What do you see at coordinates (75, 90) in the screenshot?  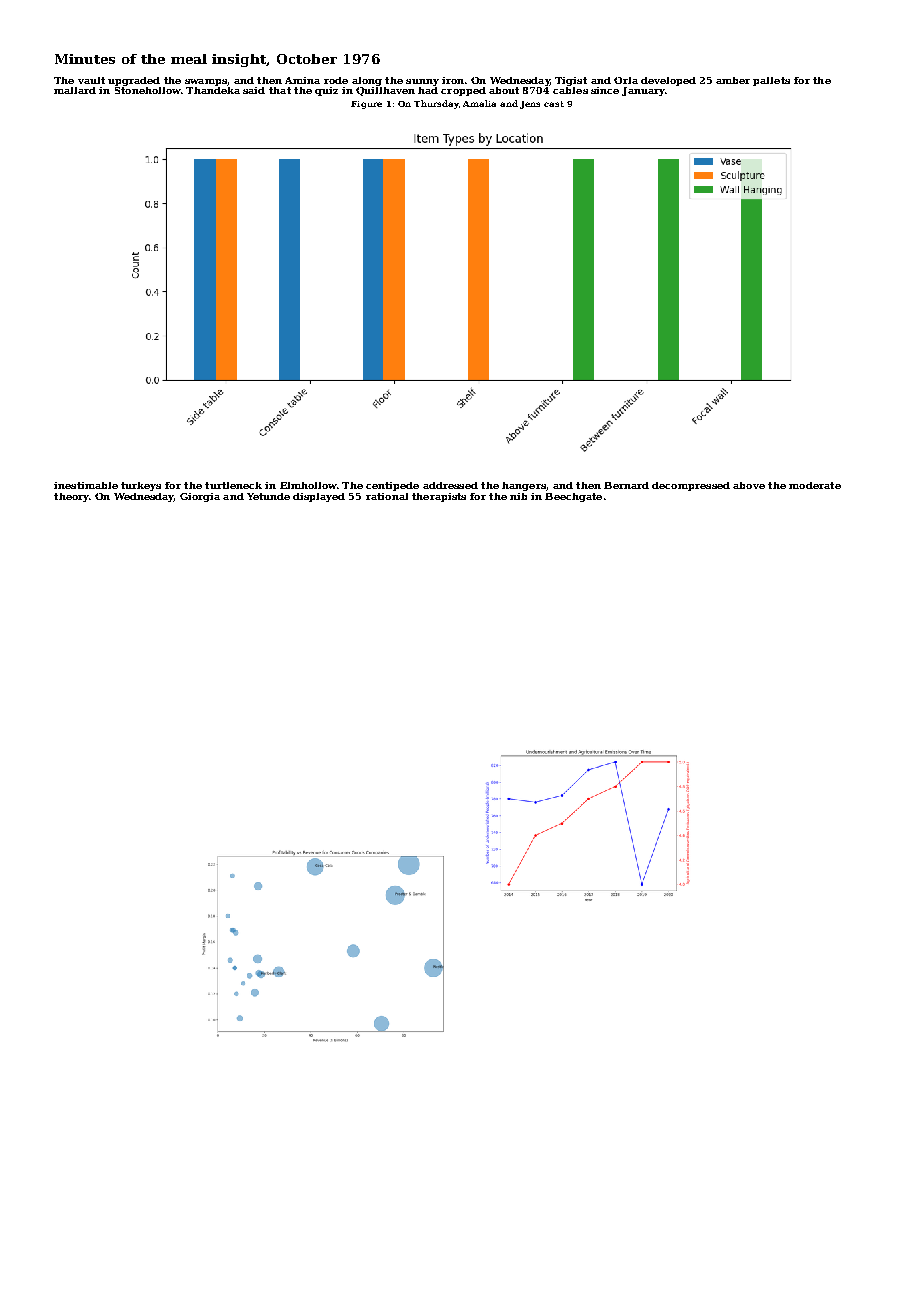 I see `mallard` at bounding box center [75, 90].
